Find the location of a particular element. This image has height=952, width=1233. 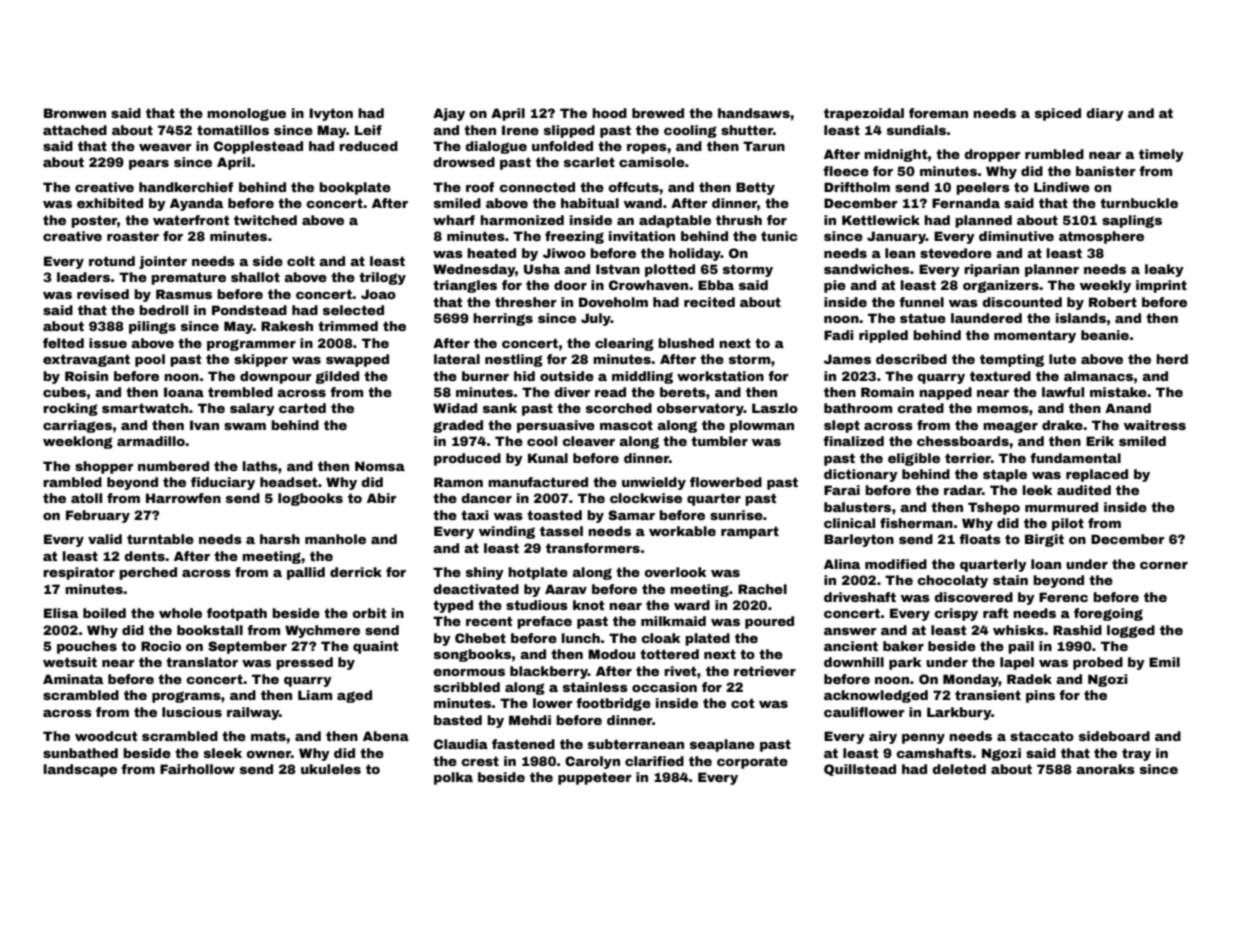

diminutive is located at coordinates (1016, 236).
